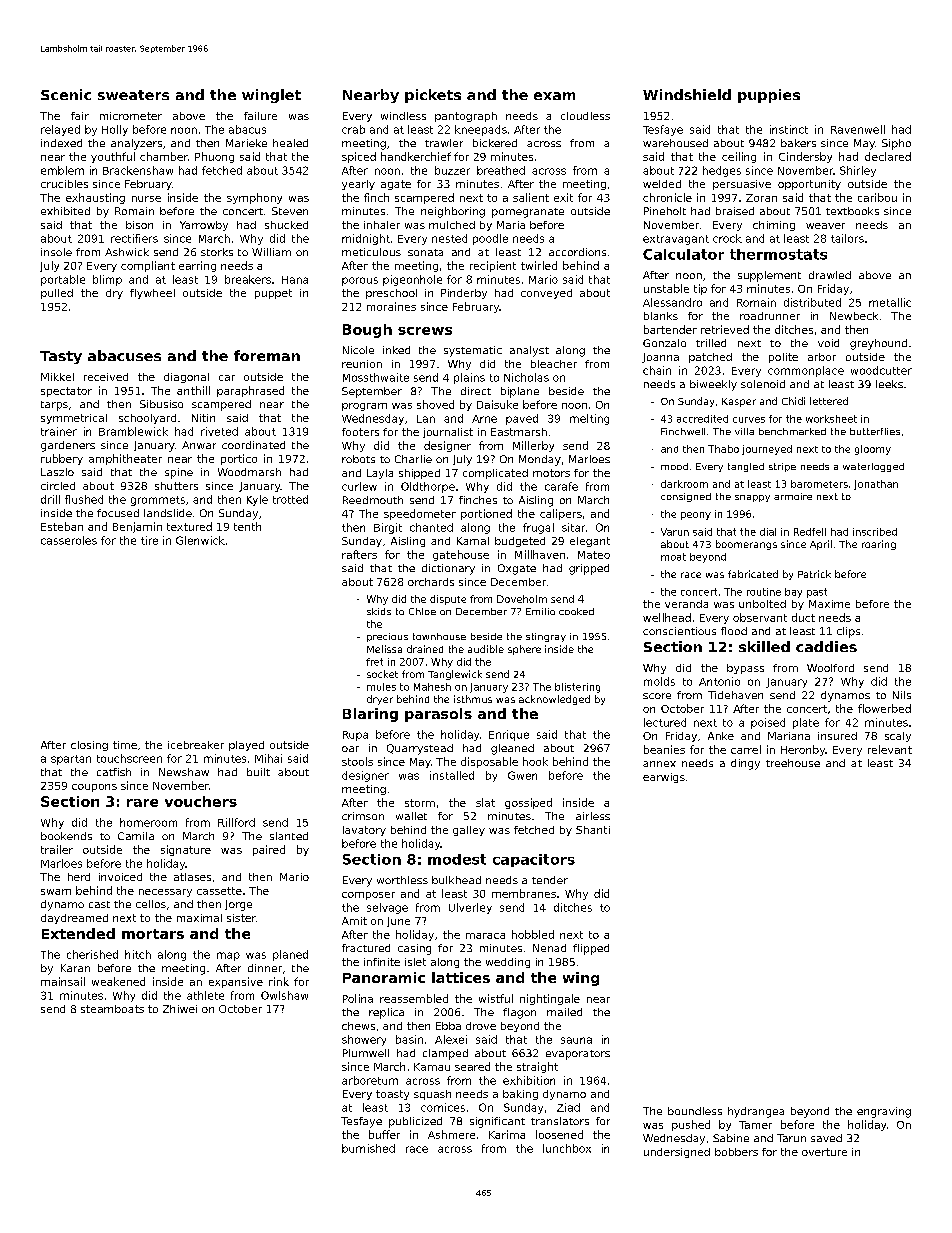 The image size is (952, 1233). I want to click on steamboats, so click(112, 1009).
